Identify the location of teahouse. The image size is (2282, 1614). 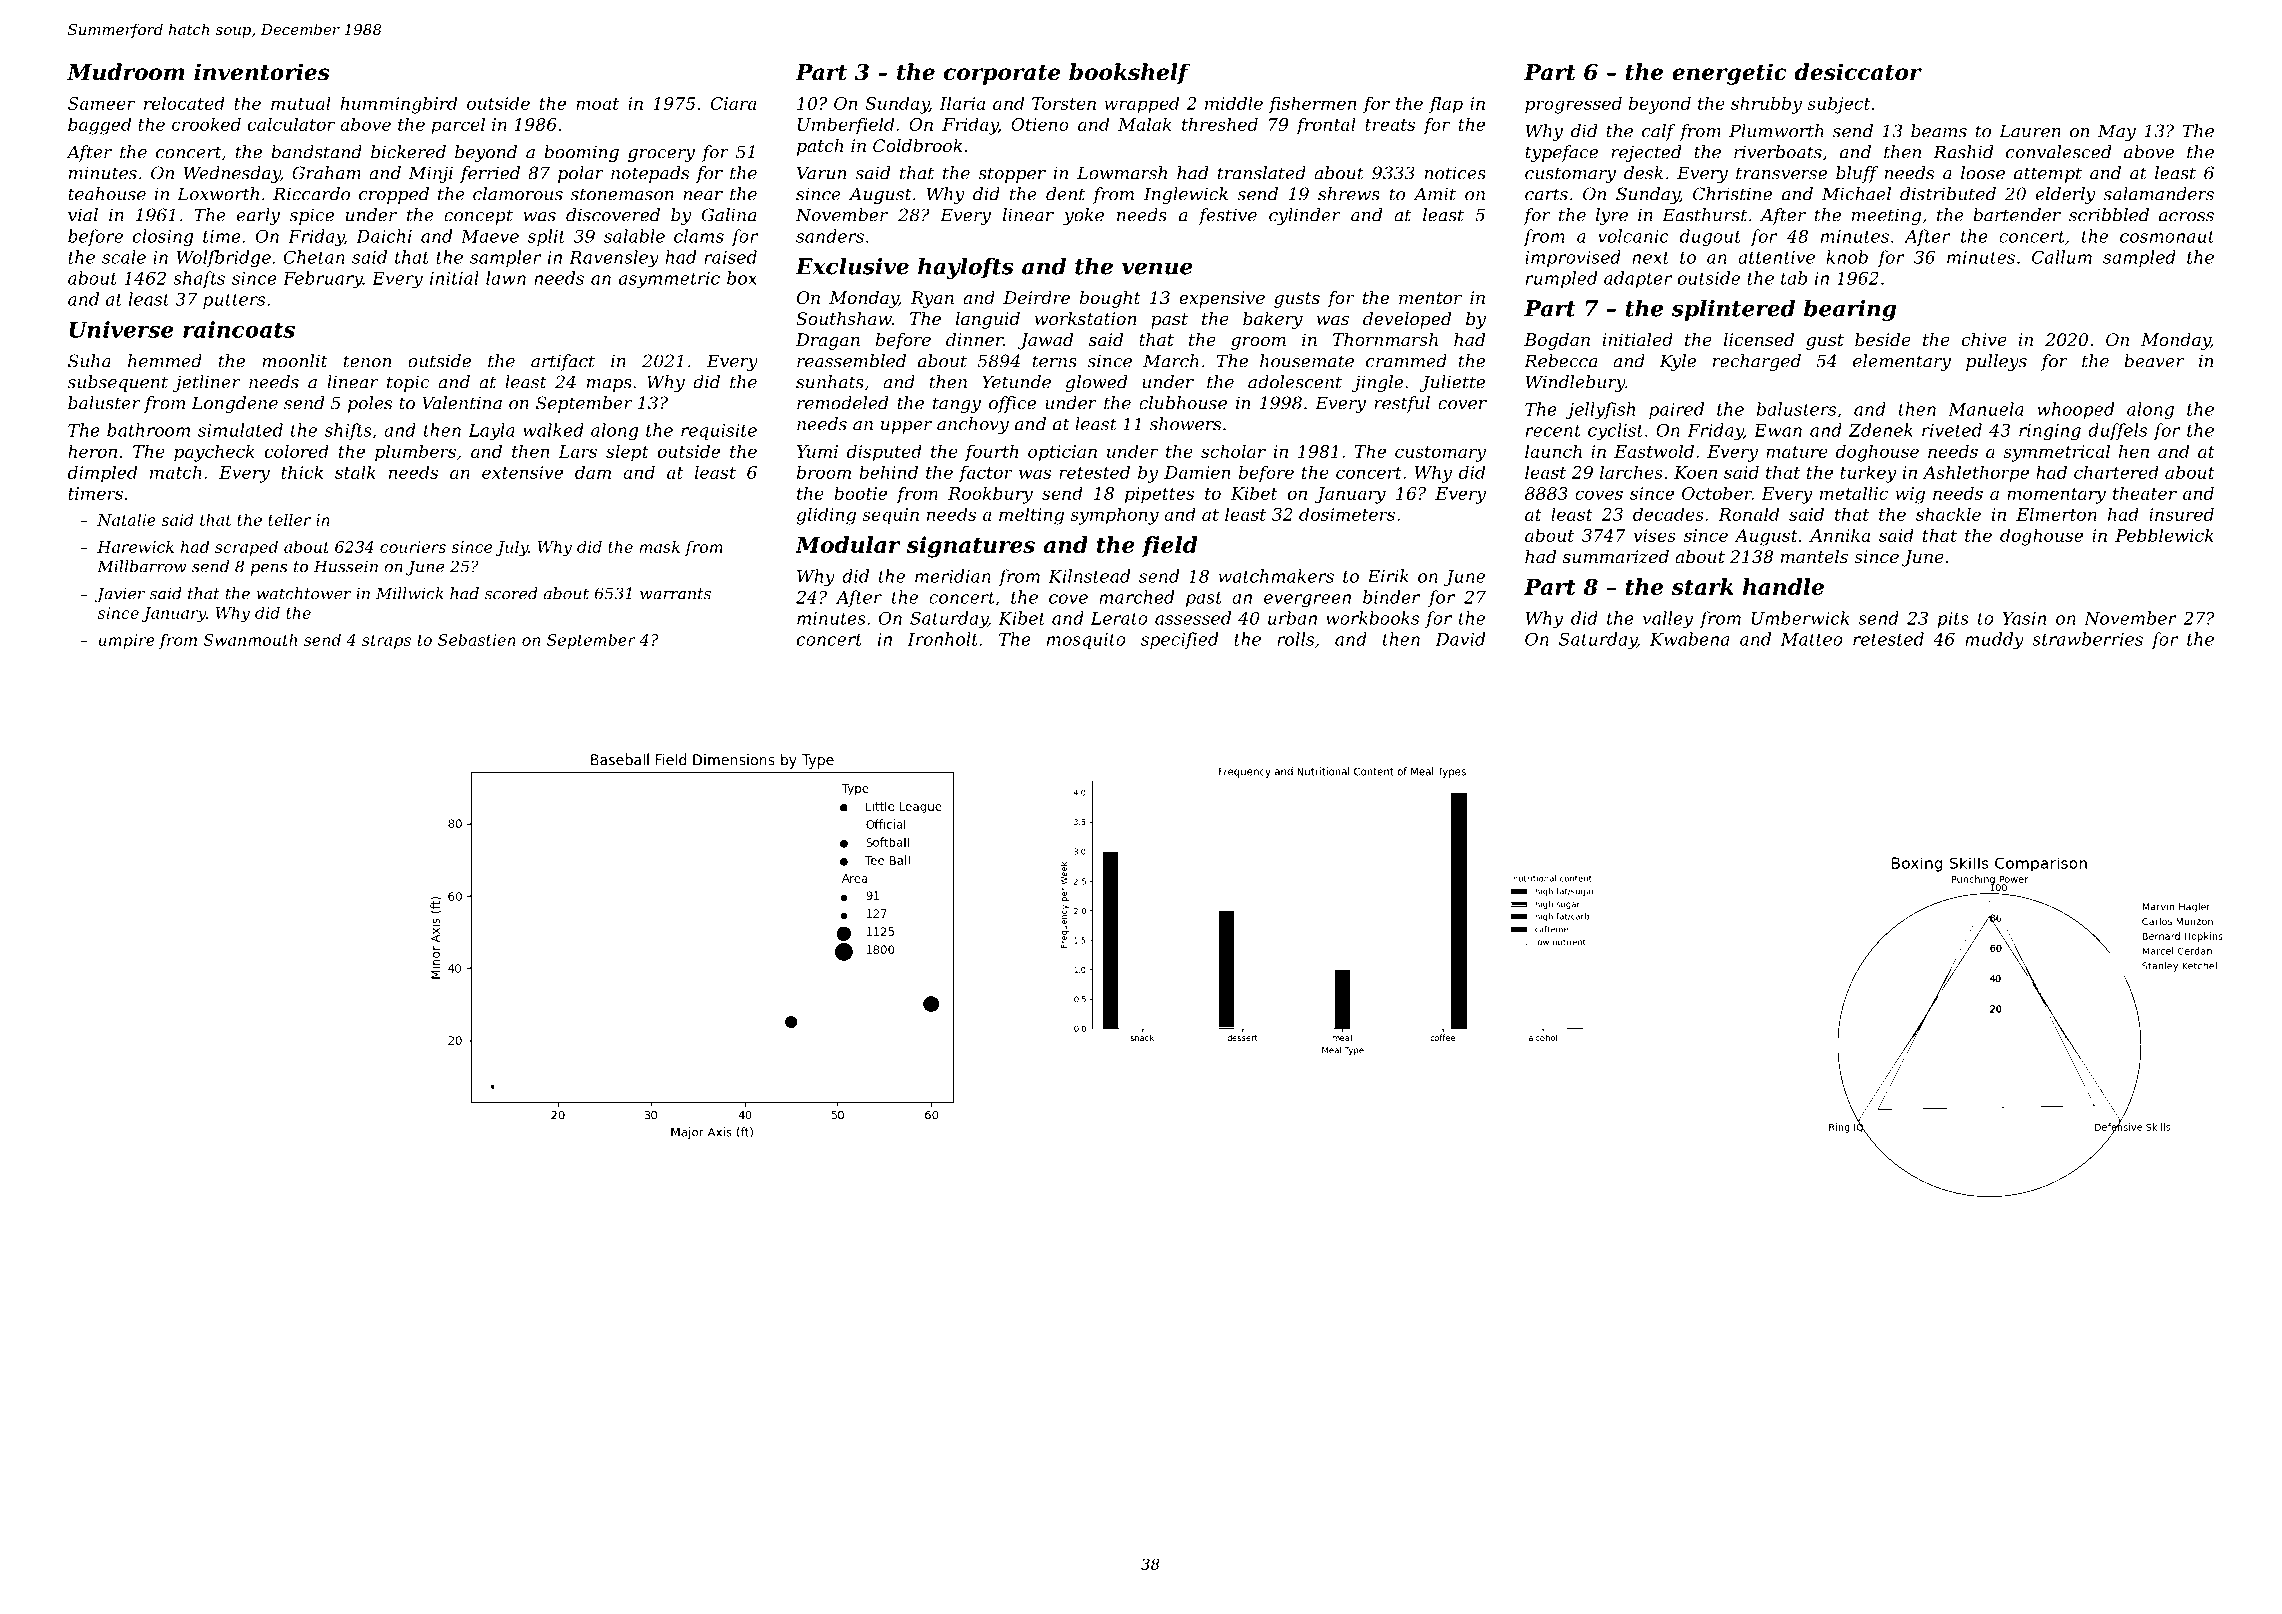
(107, 194).
